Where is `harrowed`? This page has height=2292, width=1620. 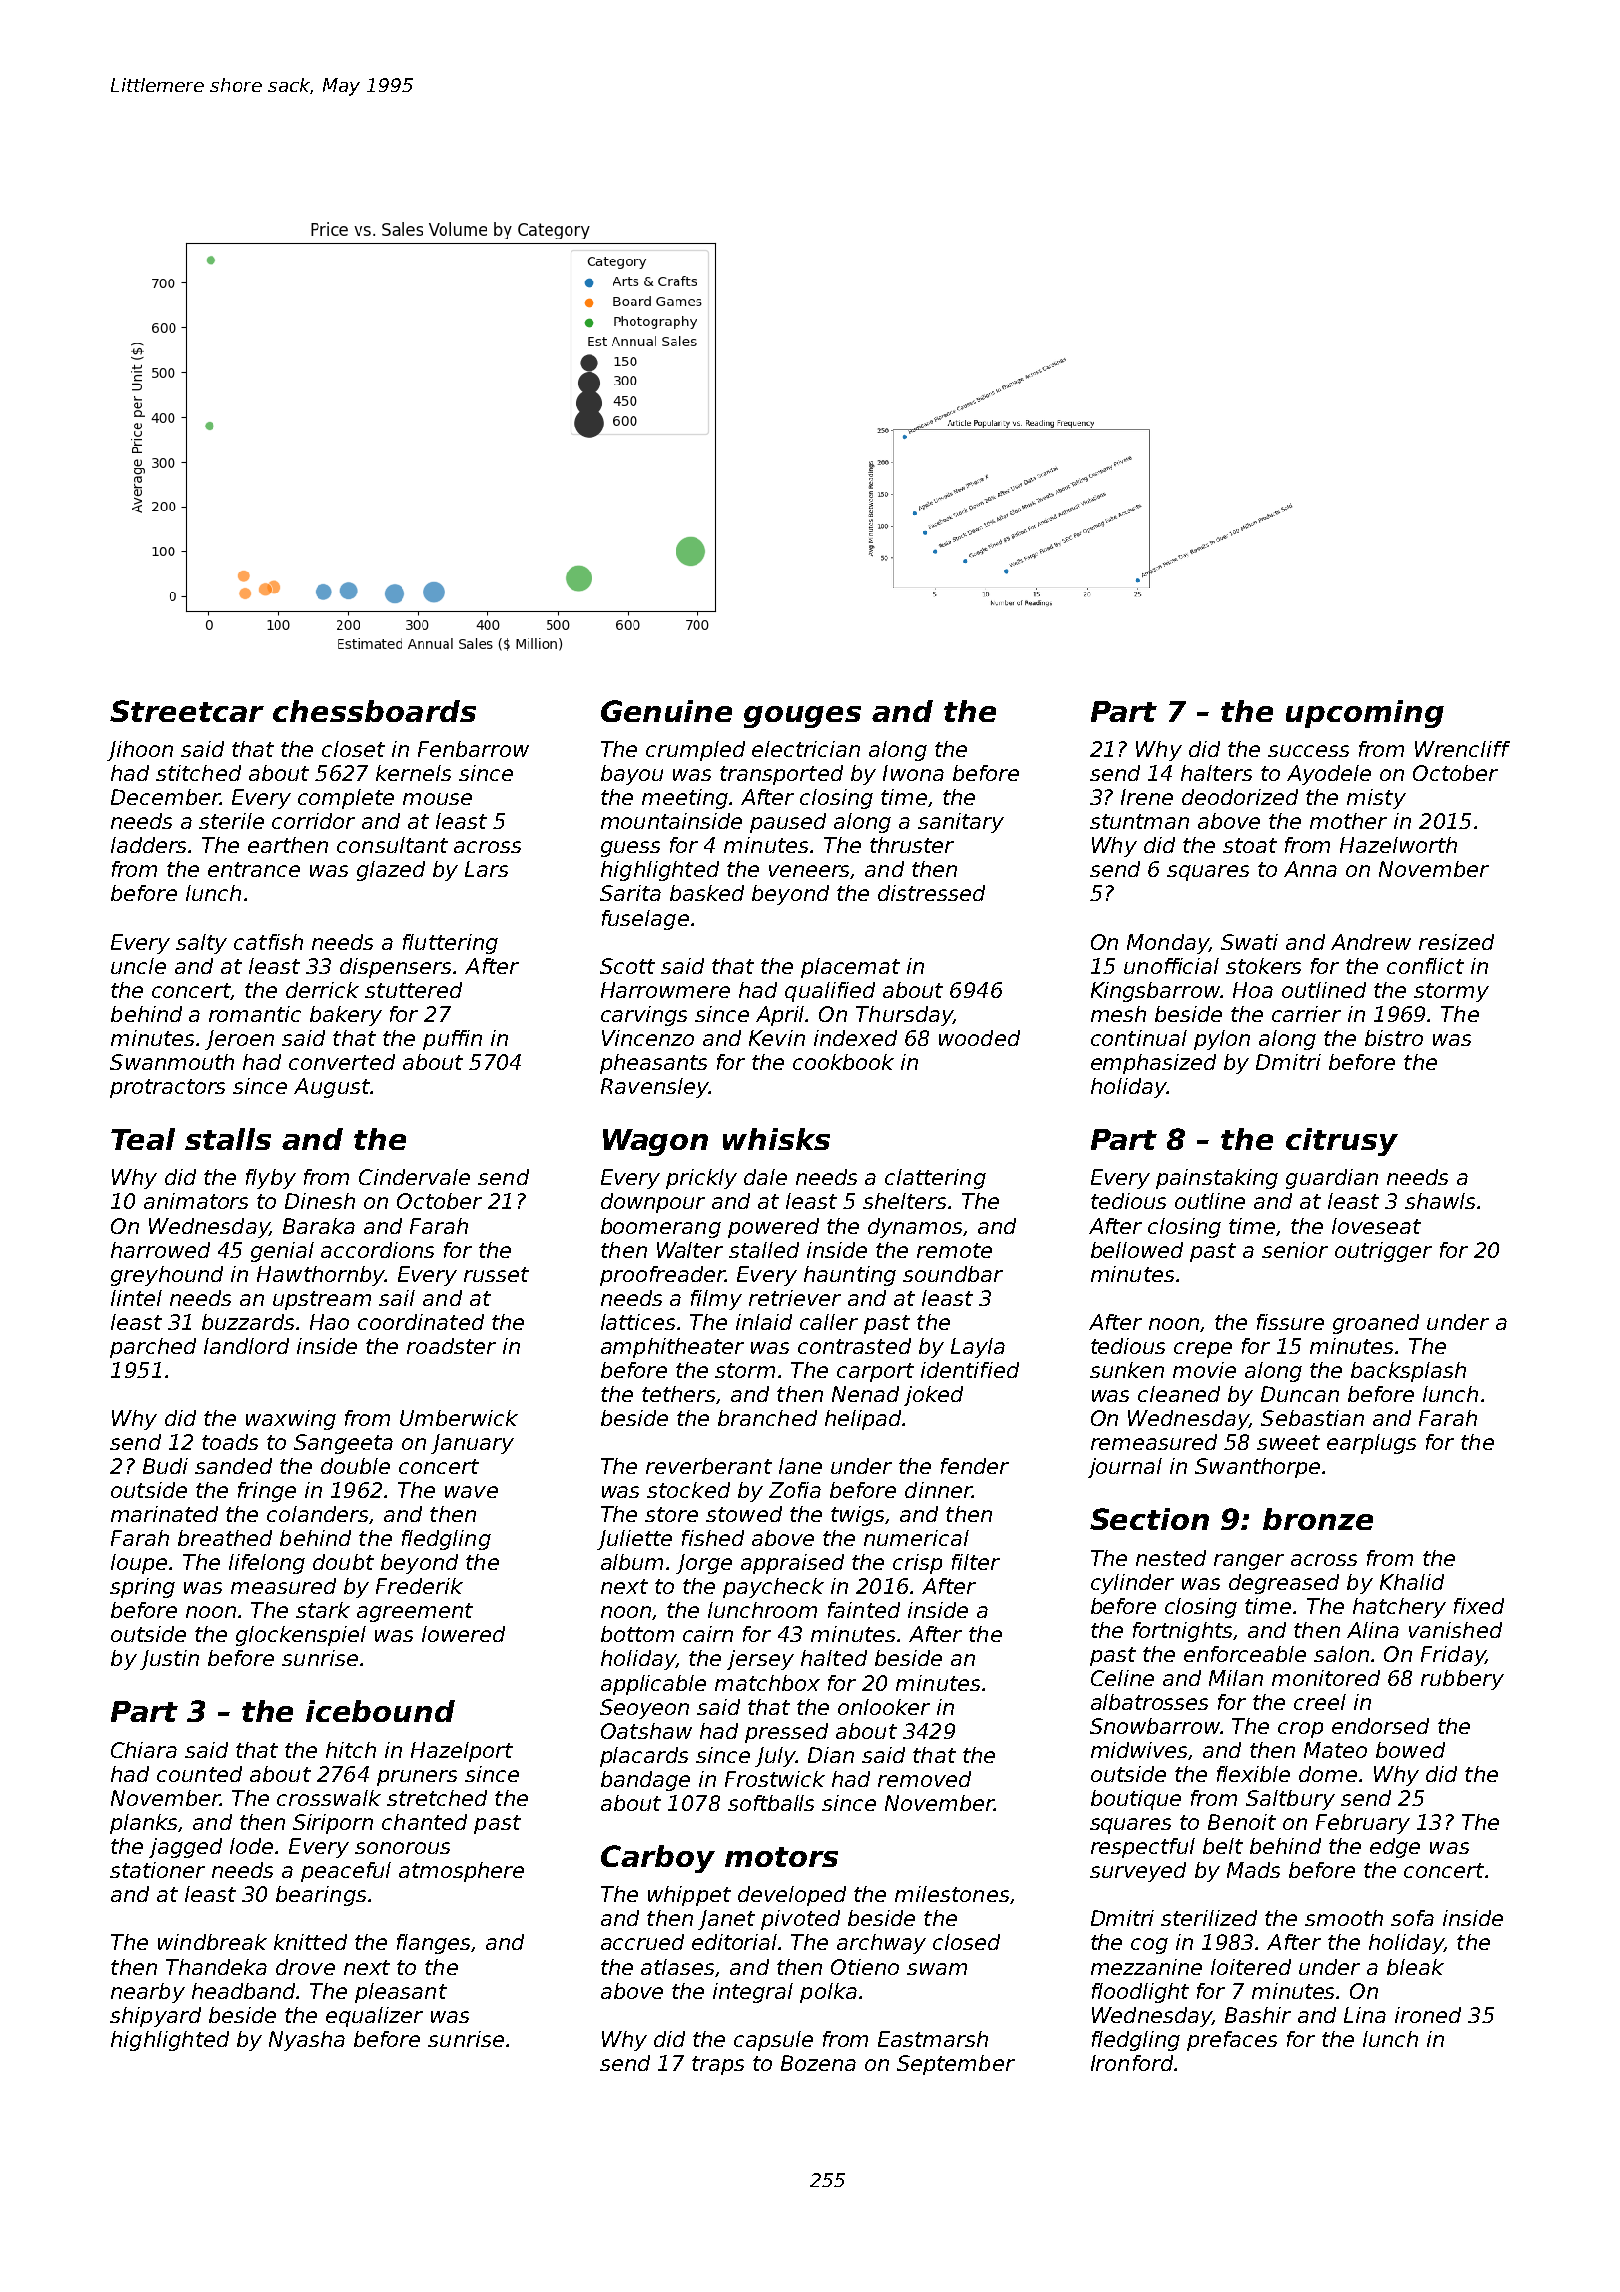
harrowed is located at coordinates (160, 1250).
